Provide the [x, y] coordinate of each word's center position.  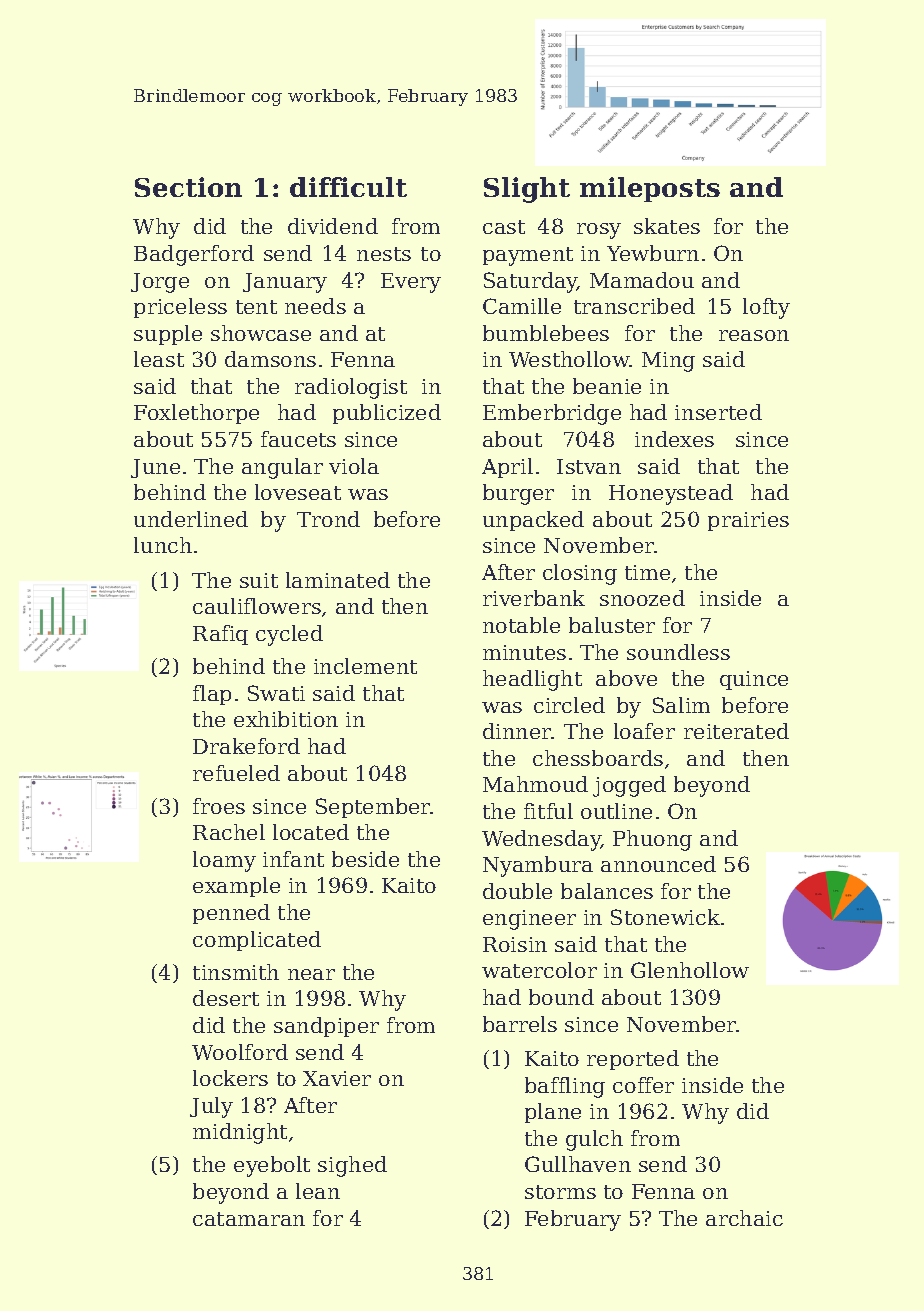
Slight [527, 190]
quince [754, 680]
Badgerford [194, 255]
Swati [276, 693]
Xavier [337, 1078]
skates [667, 226]
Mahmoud [535, 784]
